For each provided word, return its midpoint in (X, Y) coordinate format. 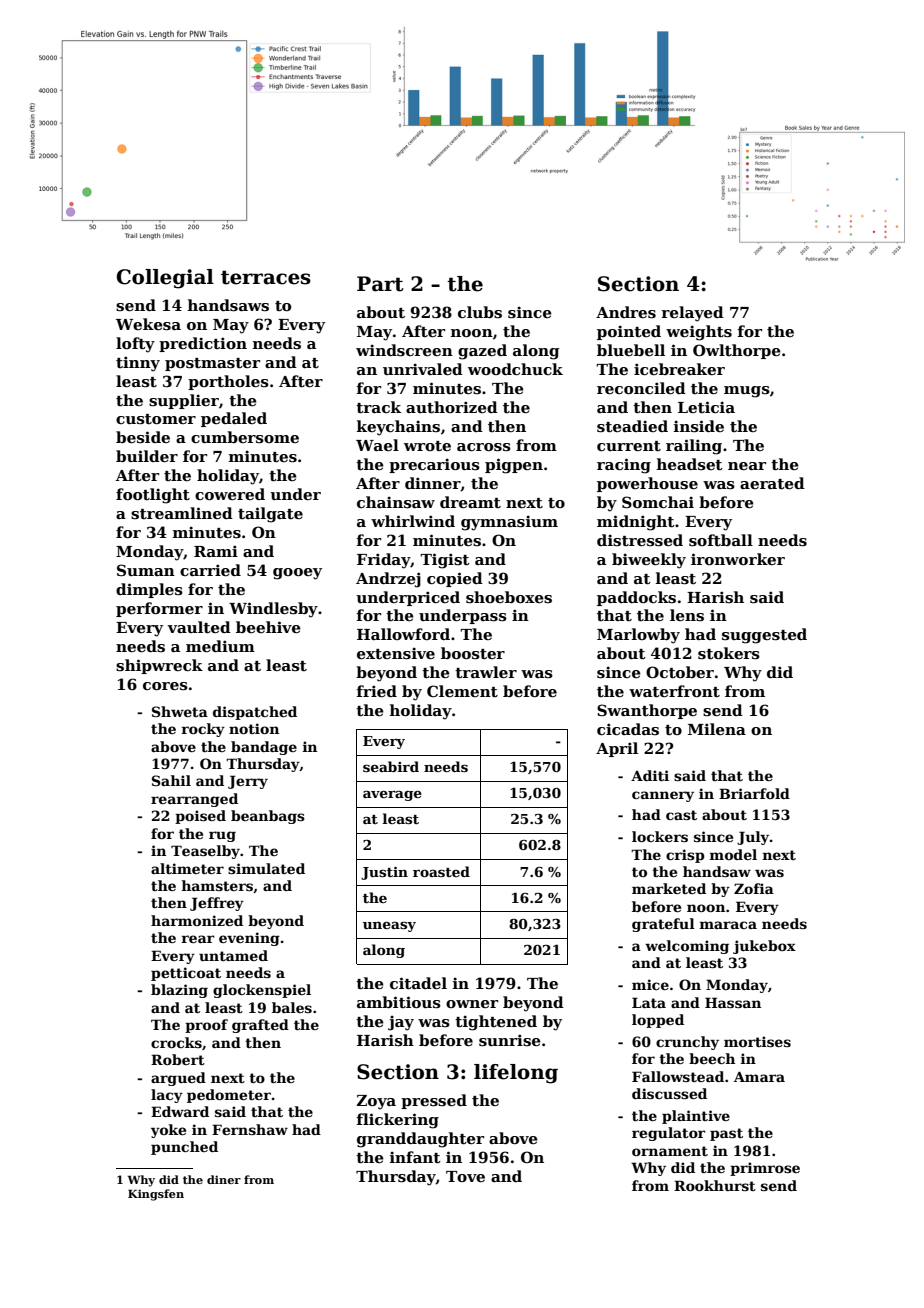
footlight (153, 496)
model (733, 854)
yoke (168, 1131)
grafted (260, 1026)
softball (721, 540)
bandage (264, 748)
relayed (692, 314)
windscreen (404, 350)
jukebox (764, 947)
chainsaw (396, 502)
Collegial (165, 279)
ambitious (399, 1002)
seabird (391, 766)
